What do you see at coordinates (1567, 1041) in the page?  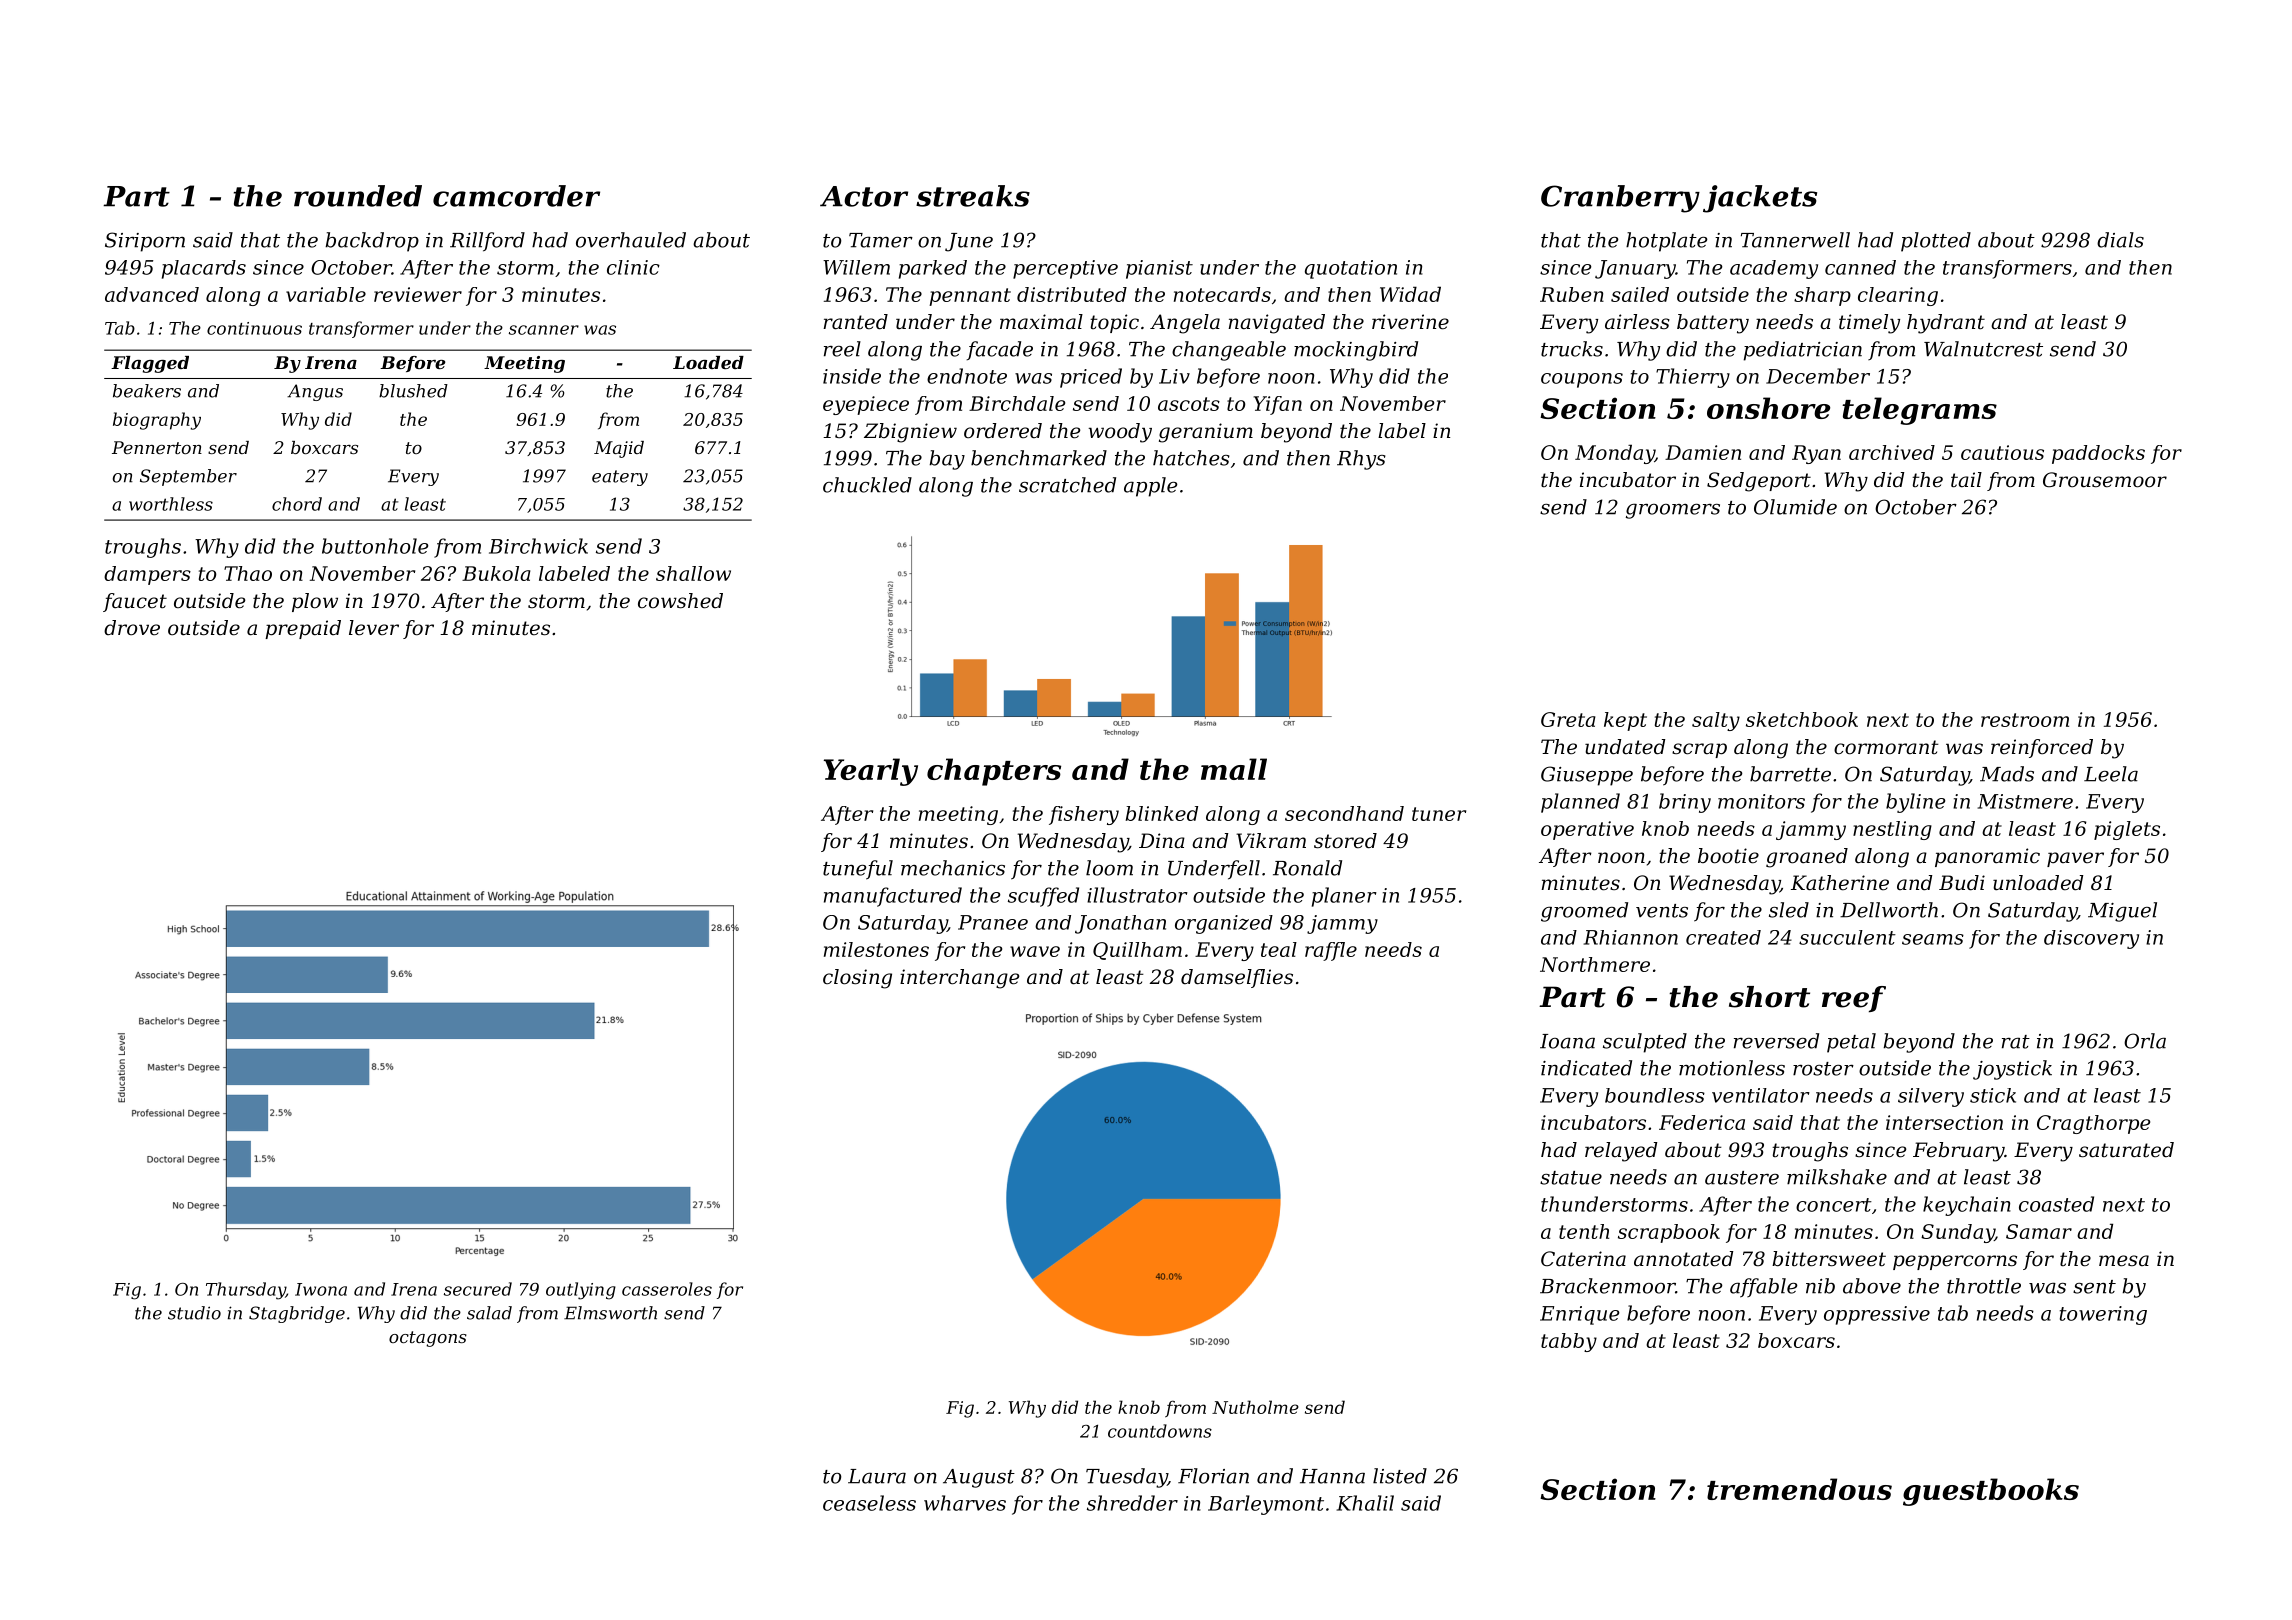 I see `Ioana` at bounding box center [1567, 1041].
